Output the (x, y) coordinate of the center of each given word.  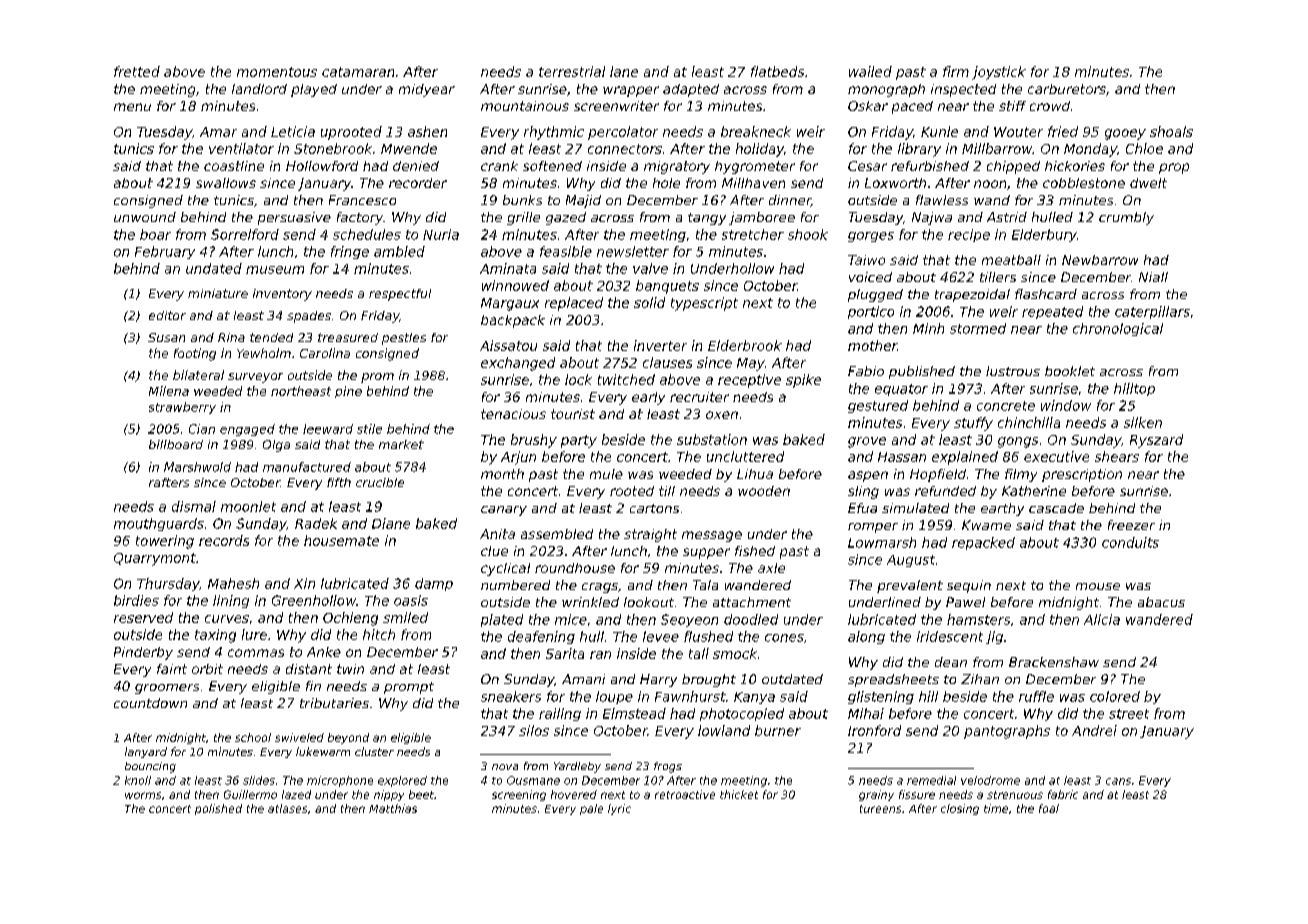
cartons (654, 508)
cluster (374, 751)
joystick (999, 73)
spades (309, 317)
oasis (411, 600)
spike (803, 381)
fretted (137, 71)
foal (1049, 808)
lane (624, 71)
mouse (1098, 586)
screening (519, 795)
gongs (1018, 442)
